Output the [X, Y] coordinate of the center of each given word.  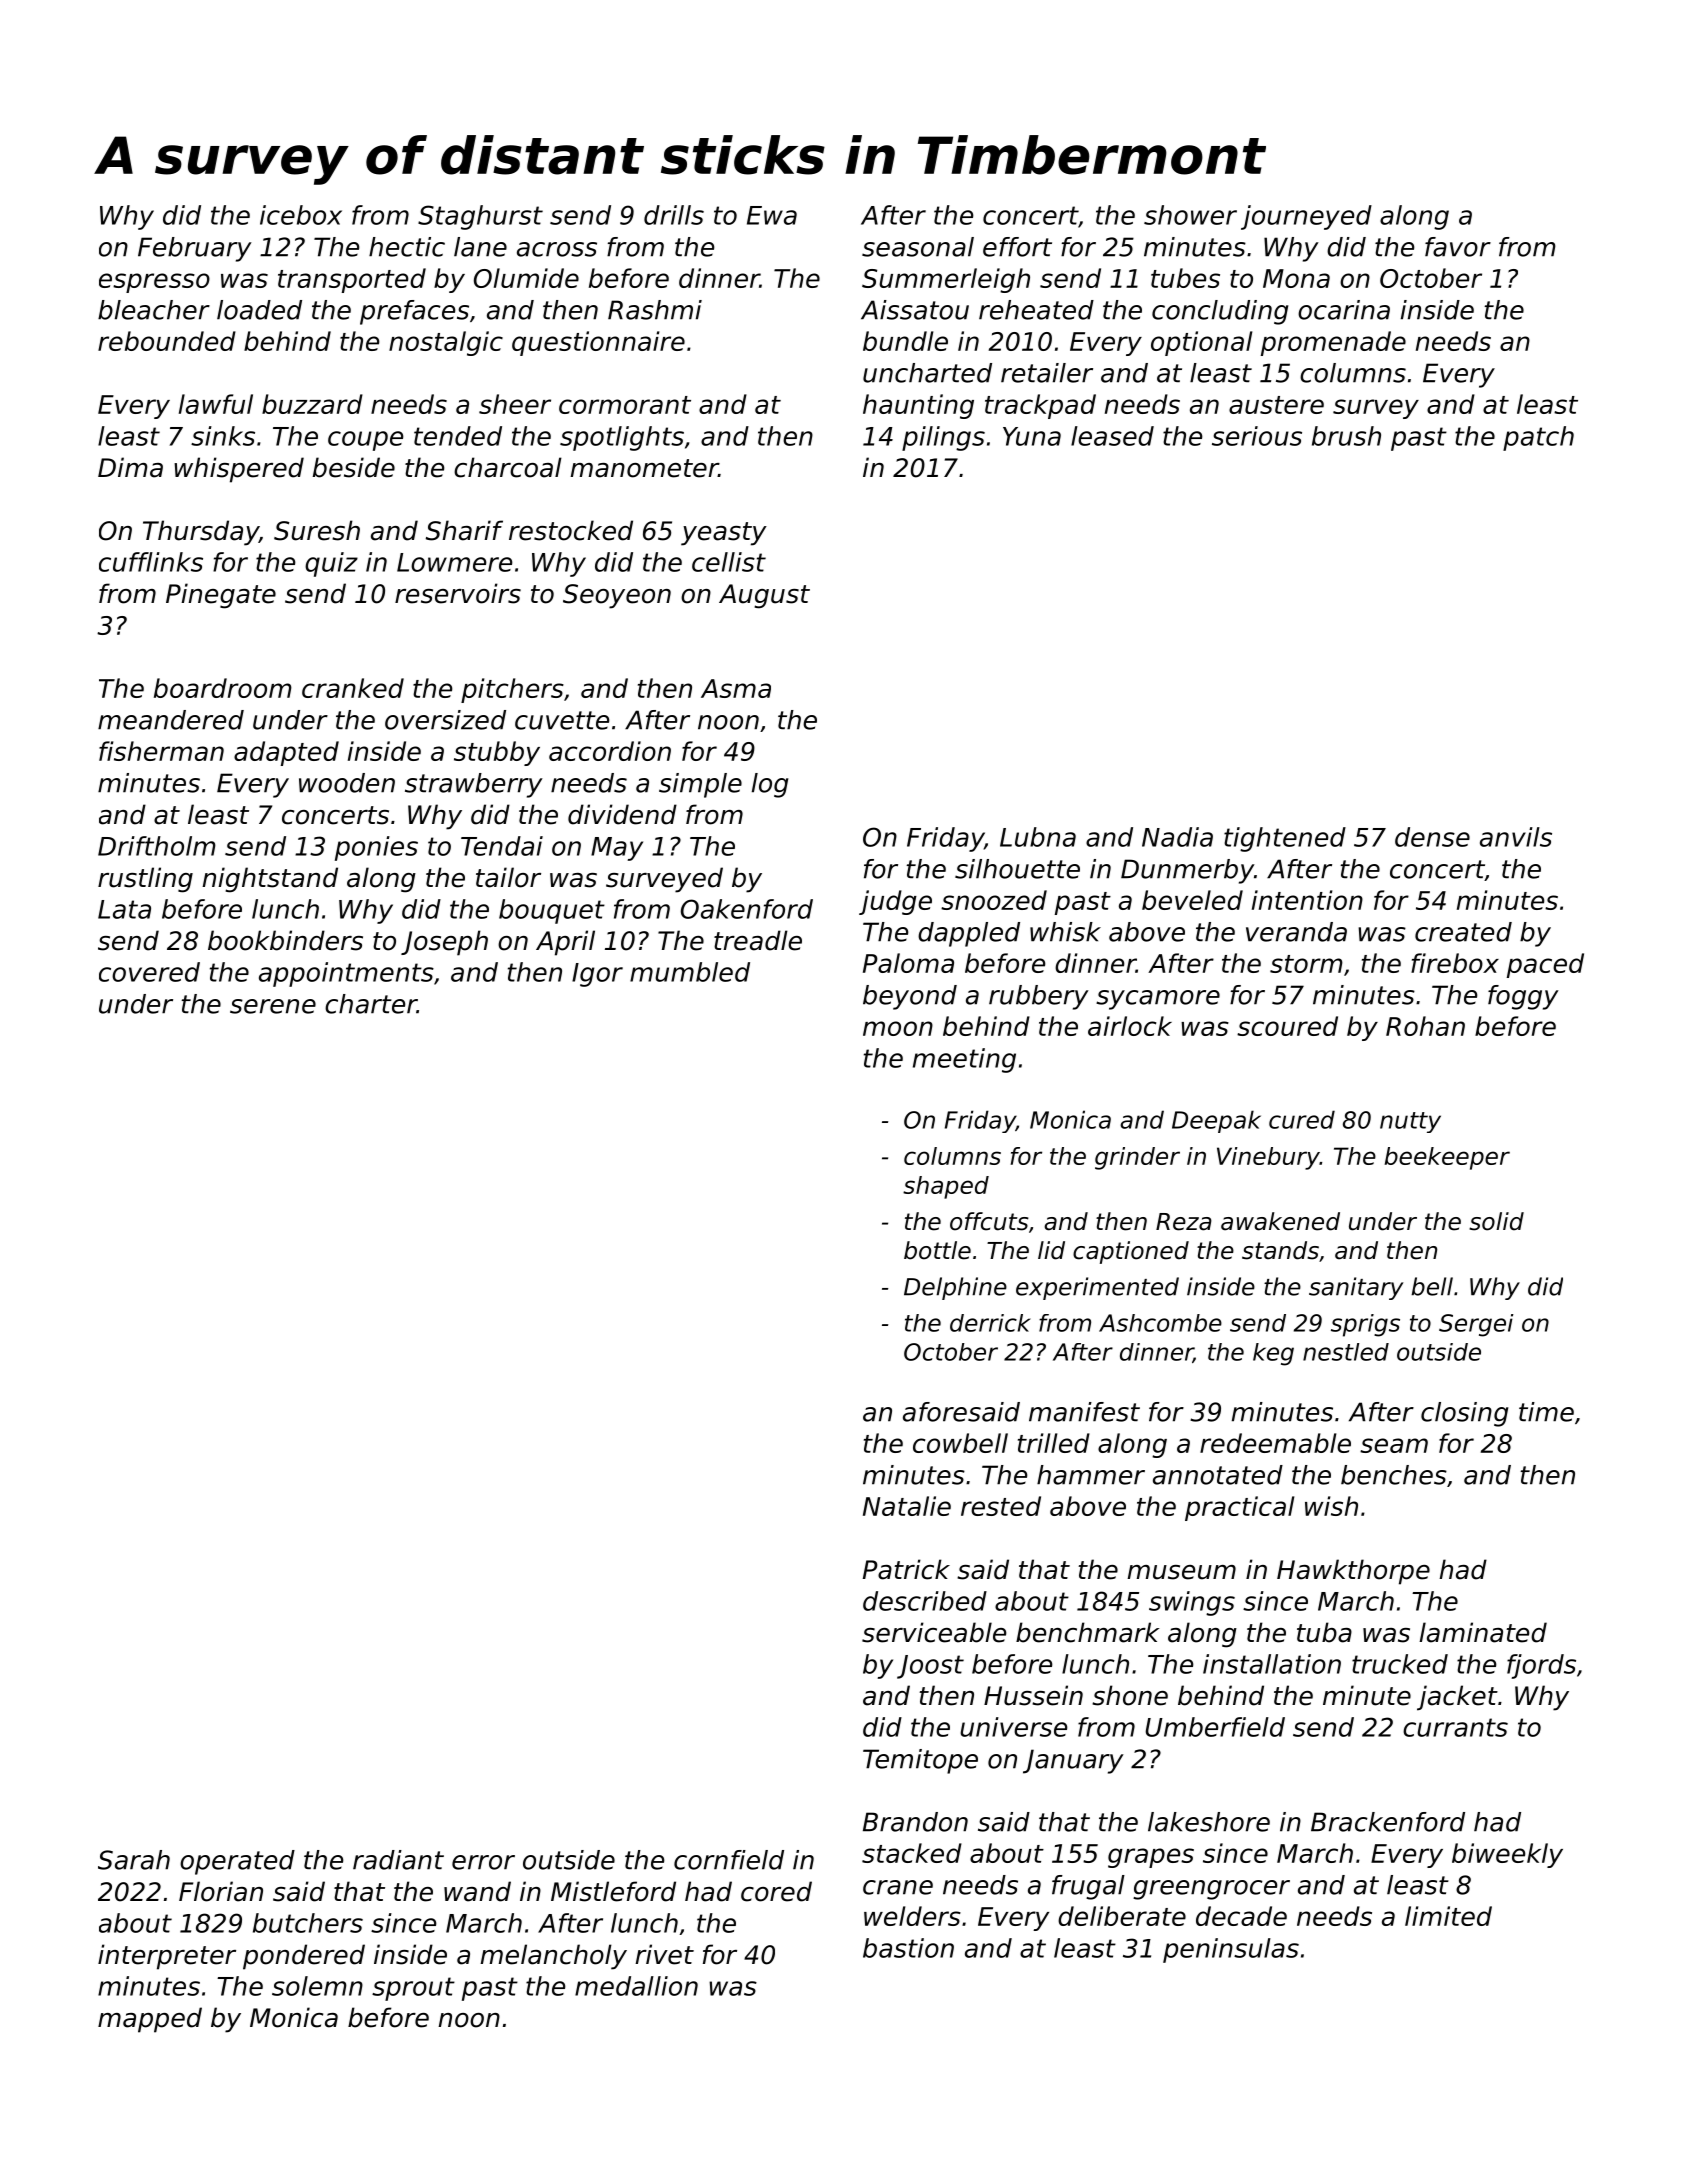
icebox [301, 215]
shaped [946, 1187]
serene [273, 1006]
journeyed [1306, 217]
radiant [398, 1860]
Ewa [772, 215]
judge [895, 902]
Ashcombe [1160, 1323]
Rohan [1425, 1026]
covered [149, 972]
